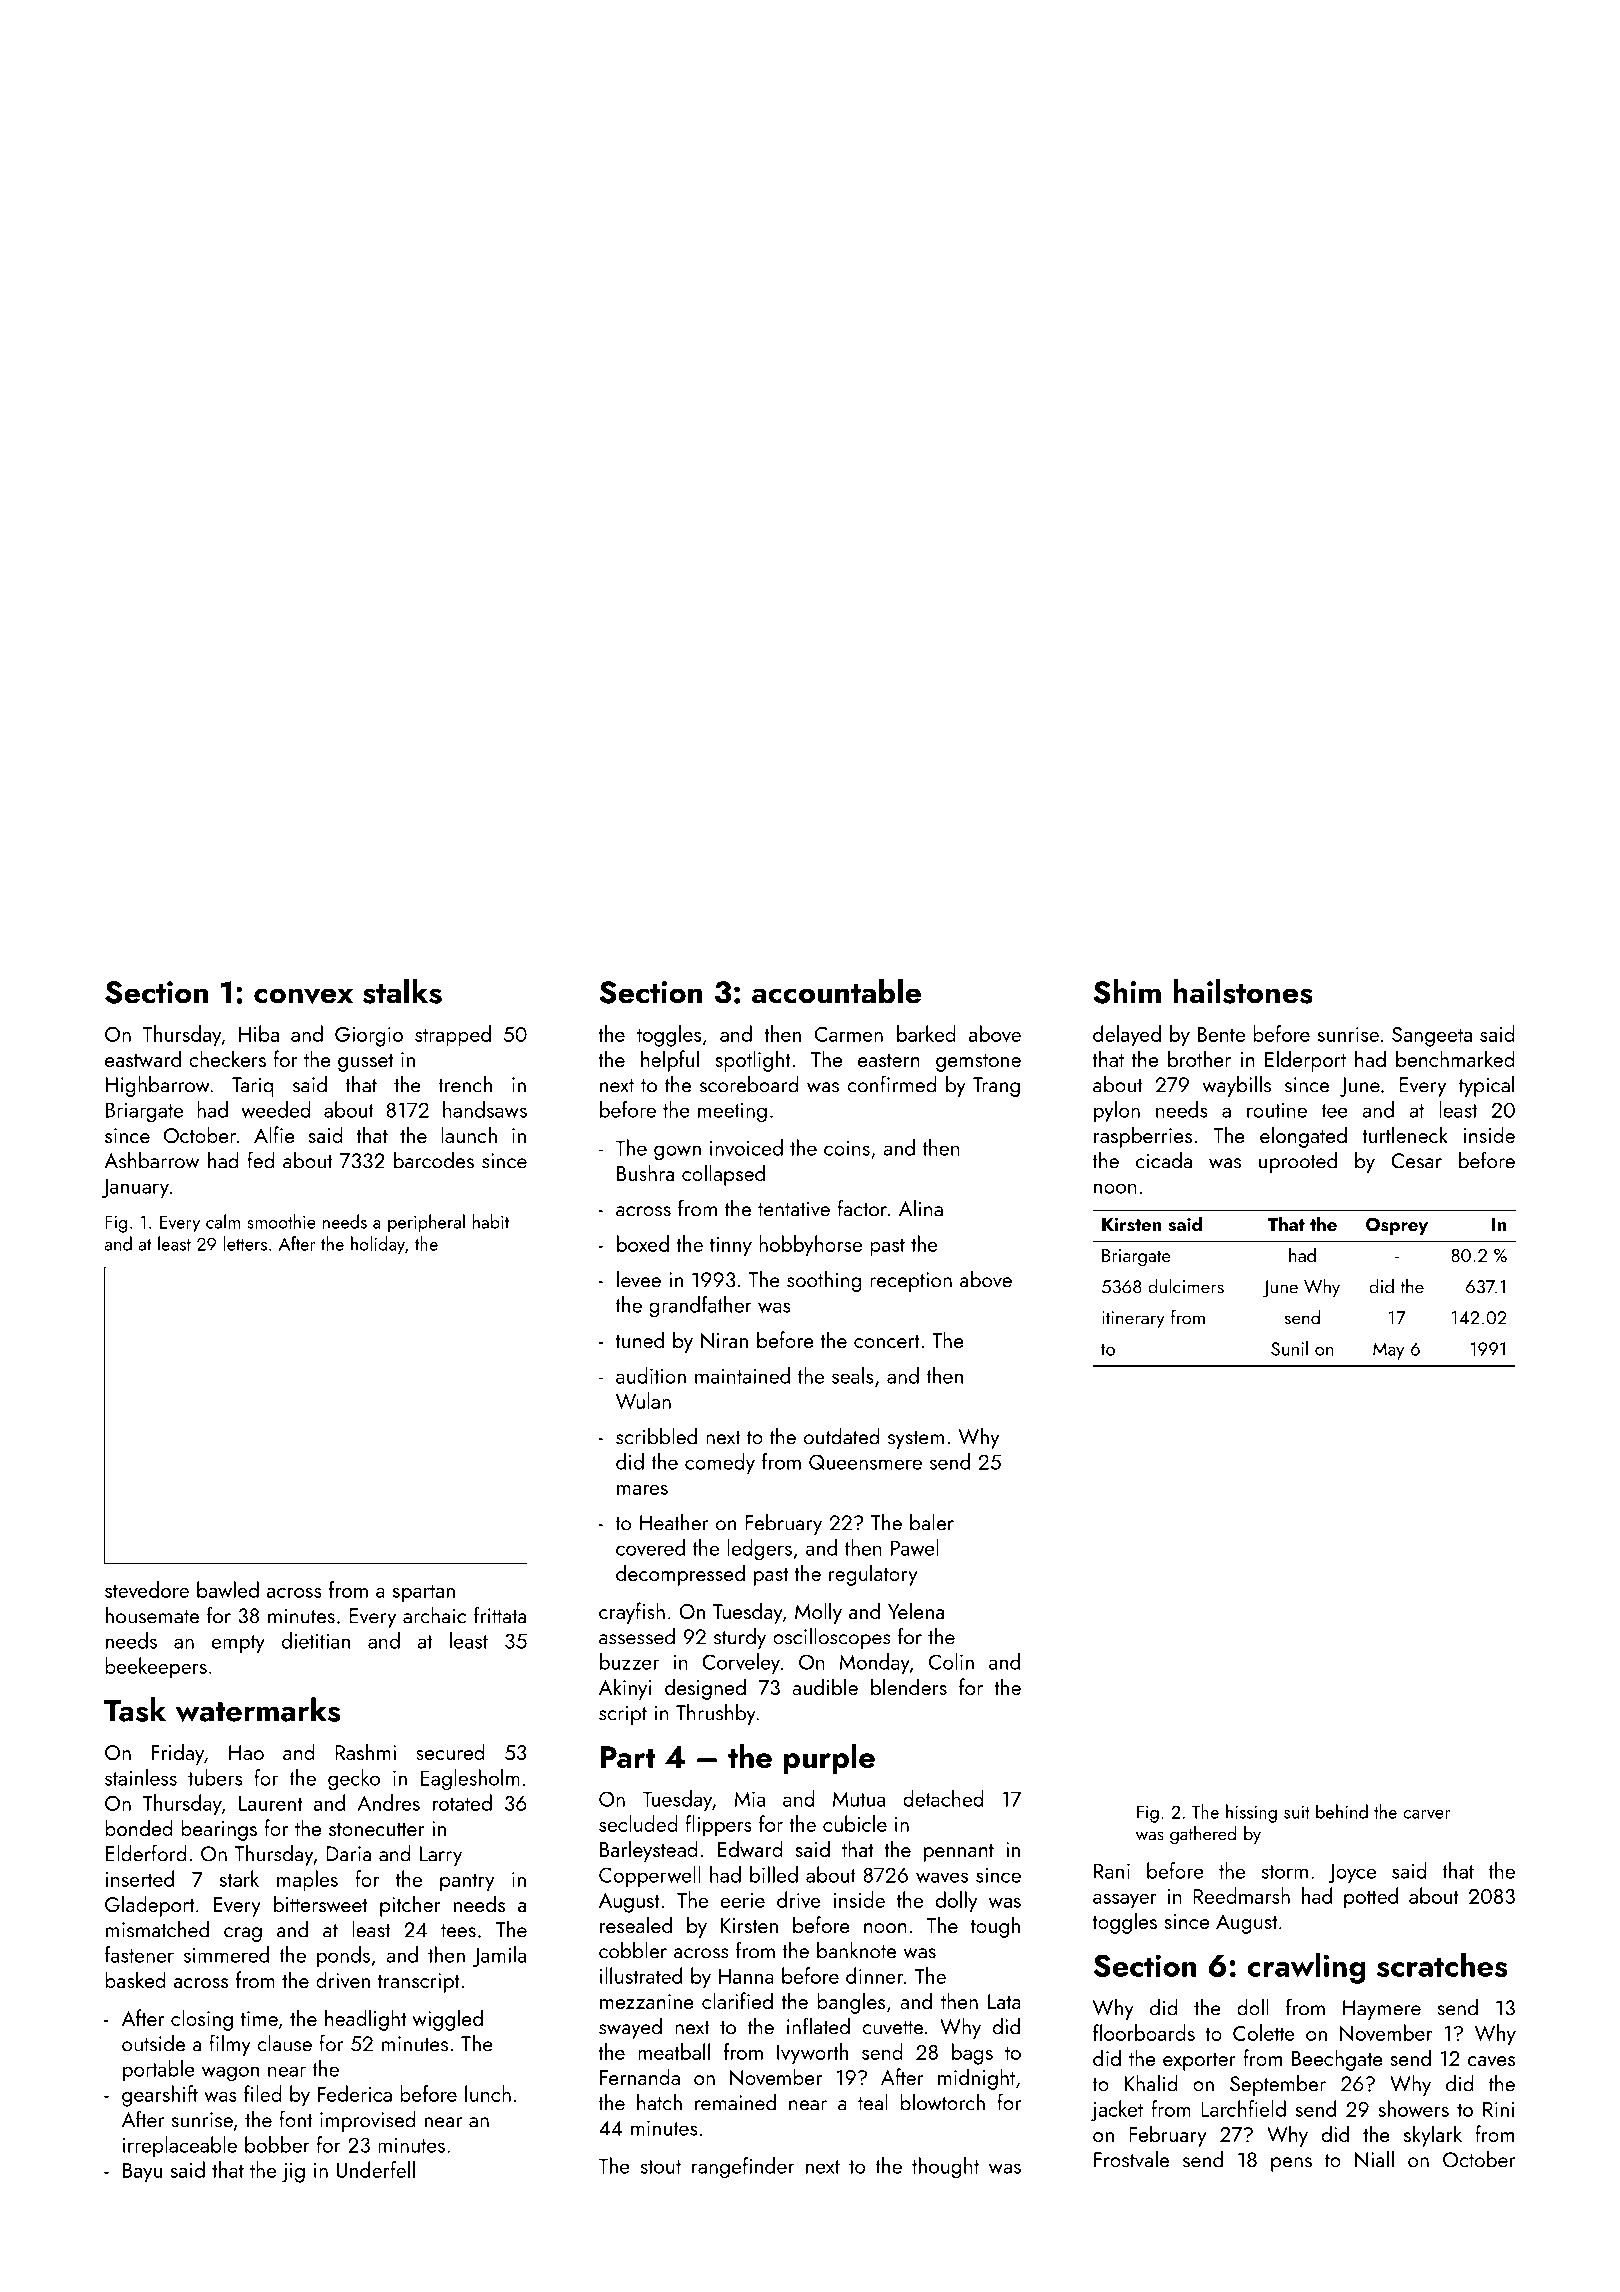  What do you see at coordinates (978, 1063) in the image?
I see `gemstone` at bounding box center [978, 1063].
